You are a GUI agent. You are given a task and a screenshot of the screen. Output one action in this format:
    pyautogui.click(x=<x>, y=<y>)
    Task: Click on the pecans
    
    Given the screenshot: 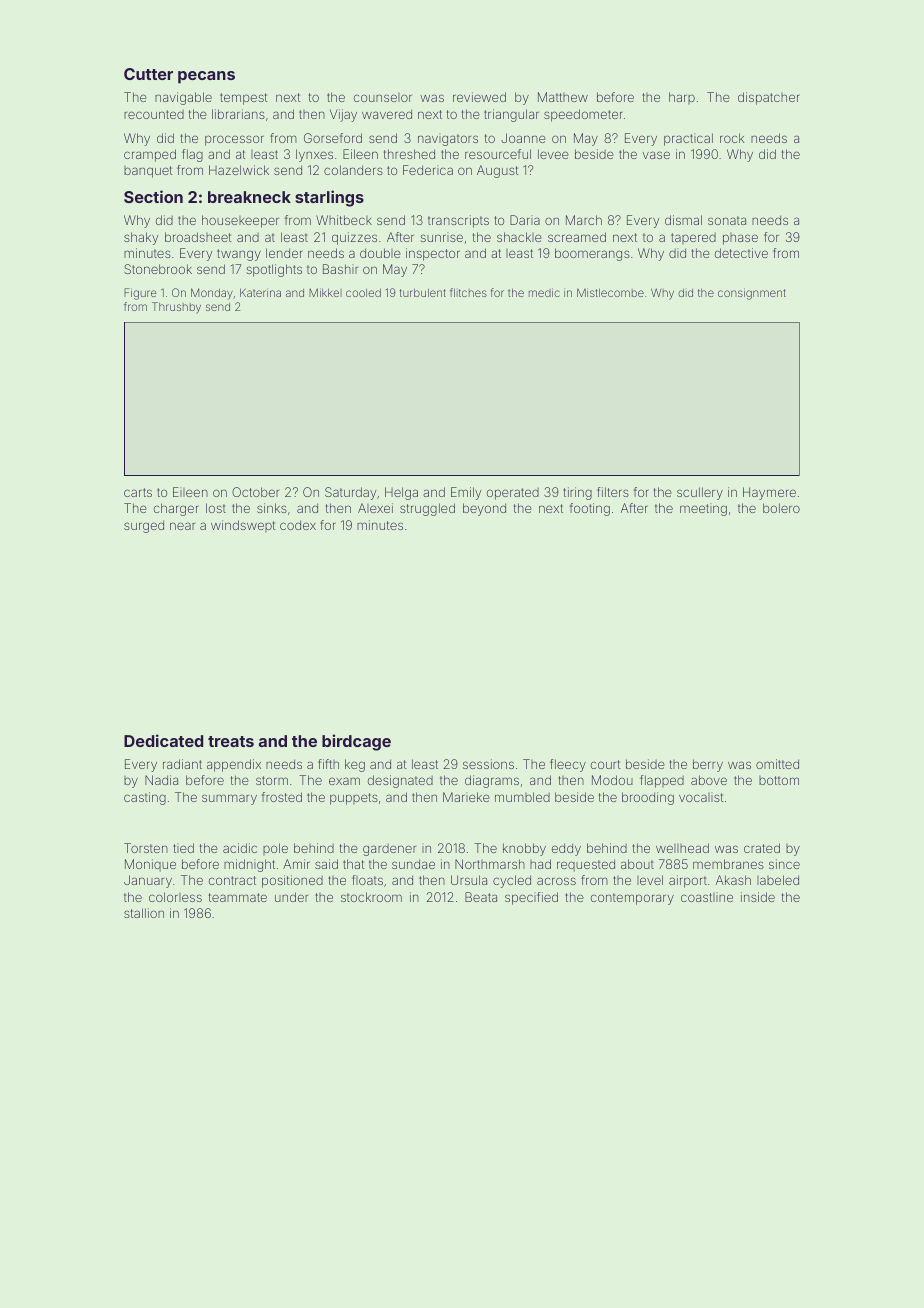 What is the action you would take?
    pyautogui.click(x=206, y=77)
